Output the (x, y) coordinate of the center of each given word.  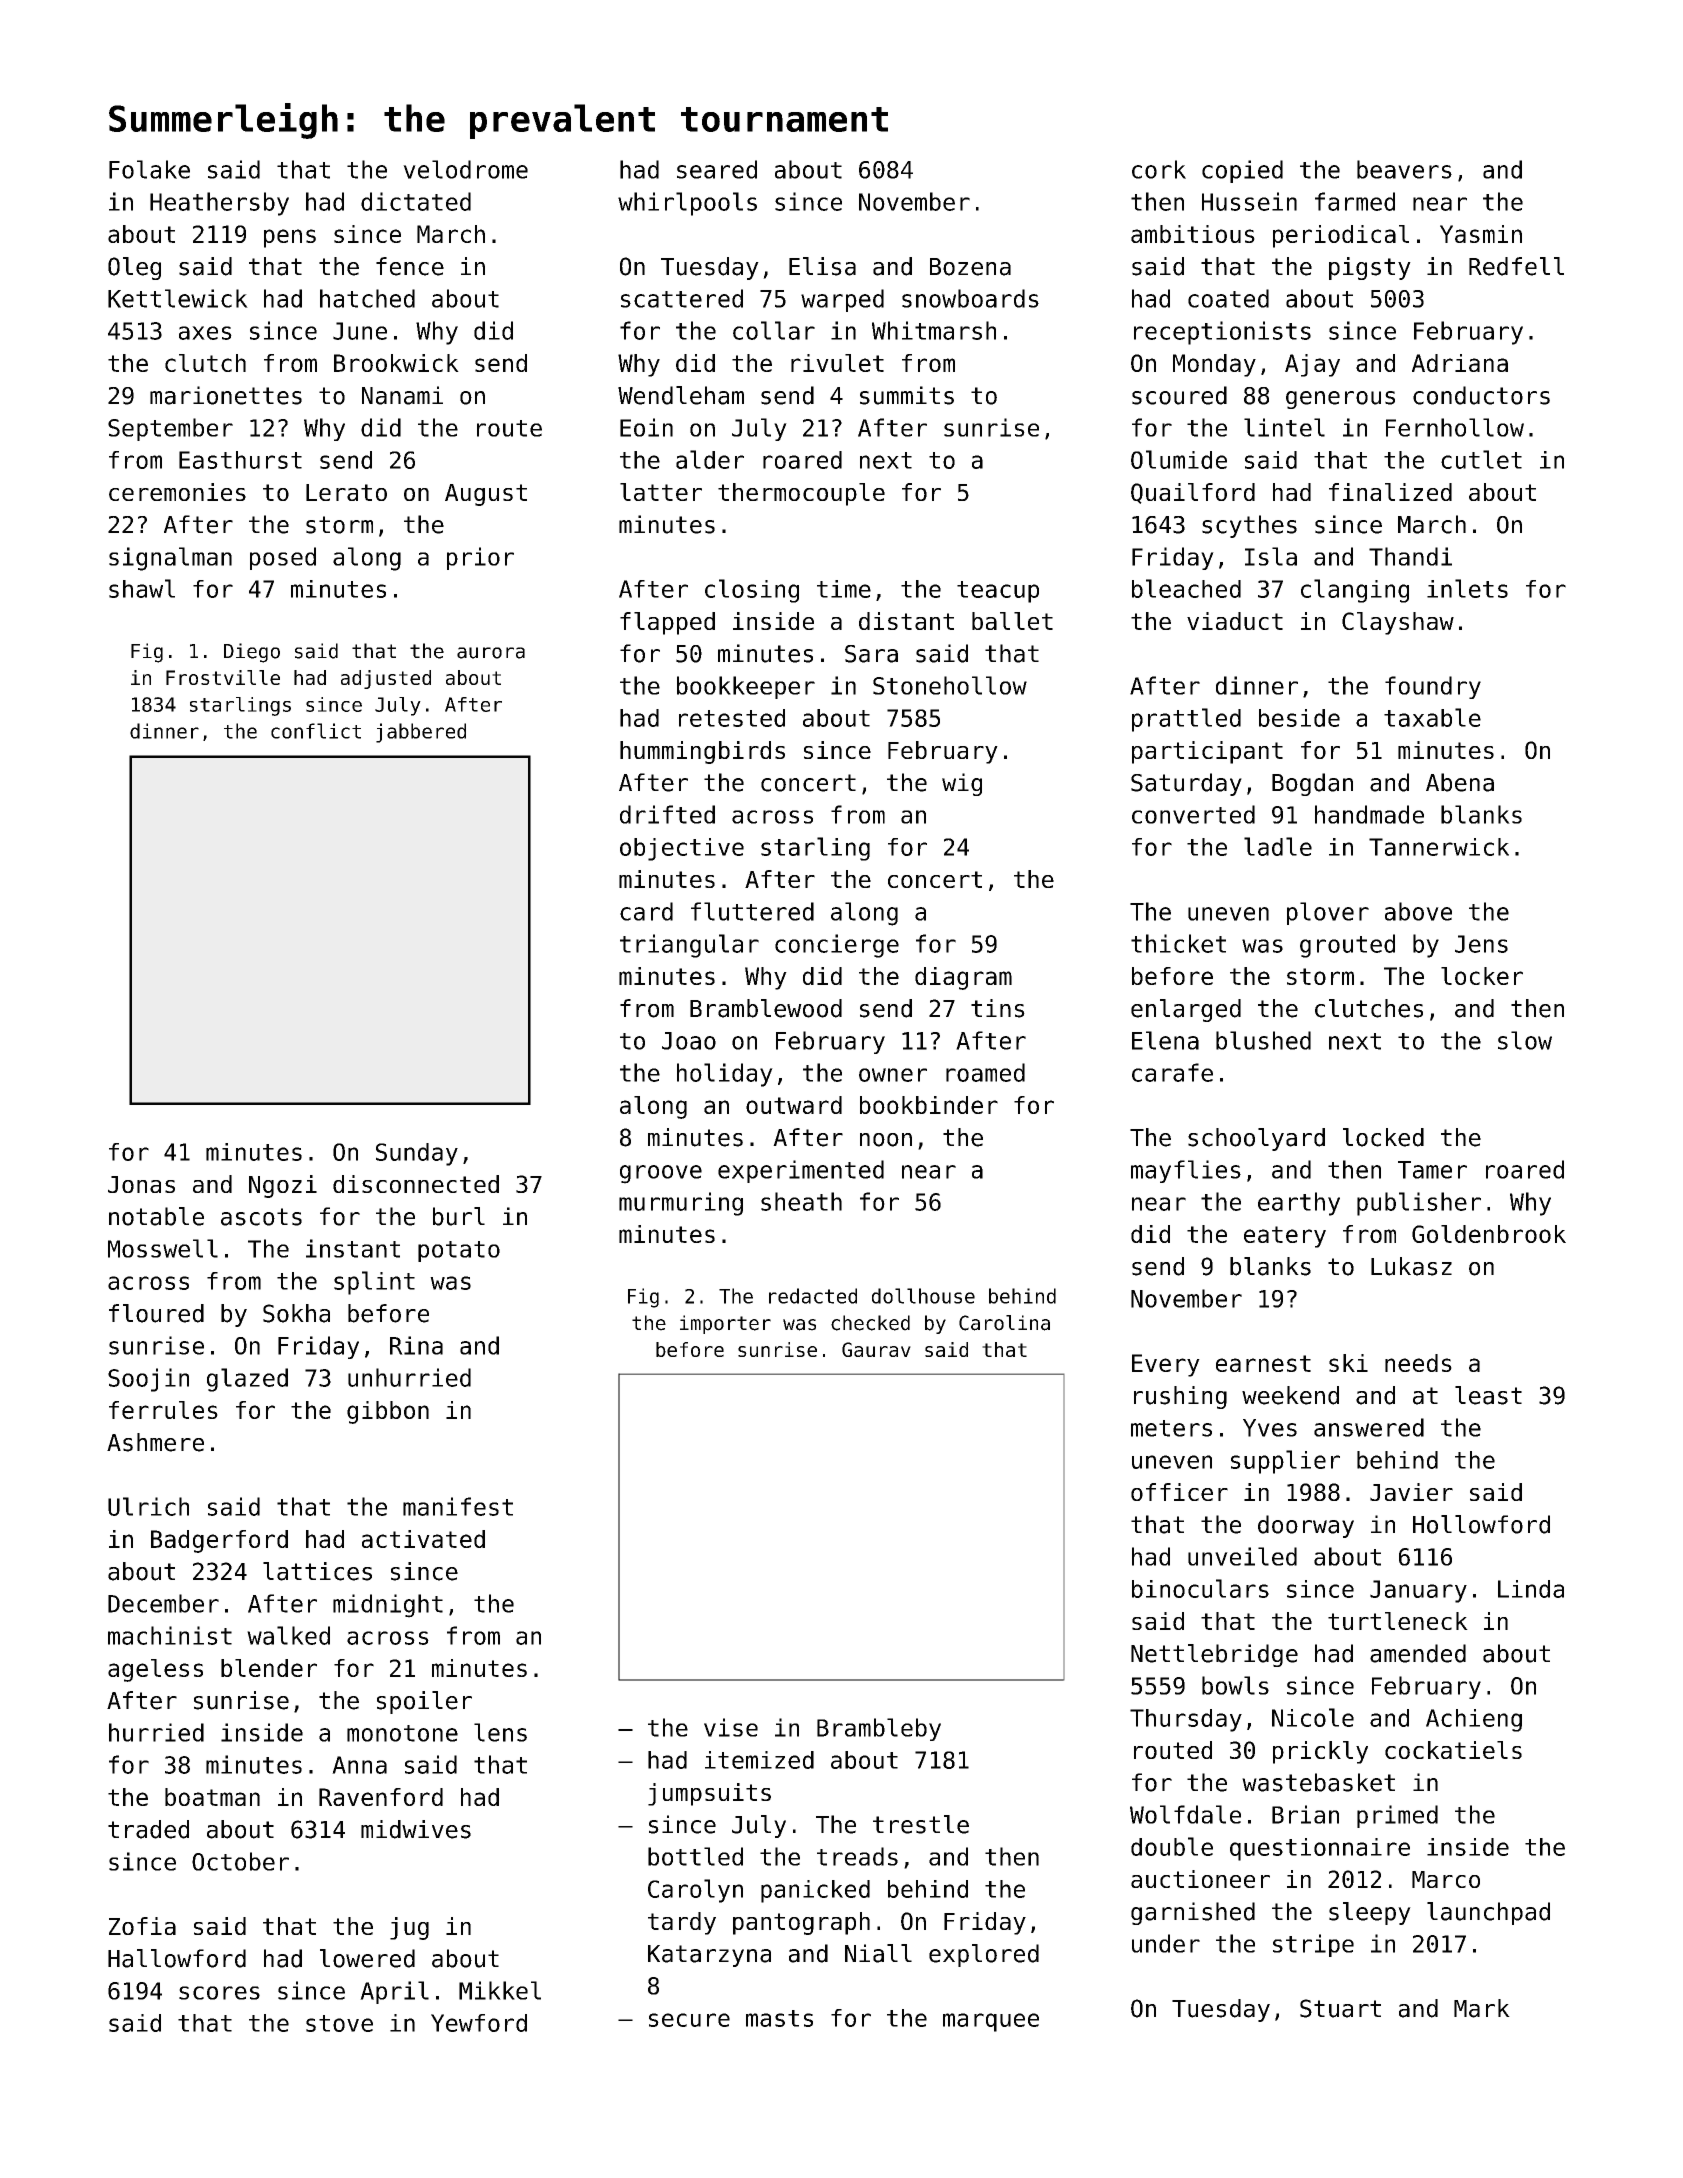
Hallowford (177, 1958)
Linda (1531, 1589)
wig (962, 784)
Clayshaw (1398, 623)
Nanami (402, 395)
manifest (458, 1506)
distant (906, 621)
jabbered (421, 733)
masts (779, 2018)
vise (731, 1727)
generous (1340, 400)
